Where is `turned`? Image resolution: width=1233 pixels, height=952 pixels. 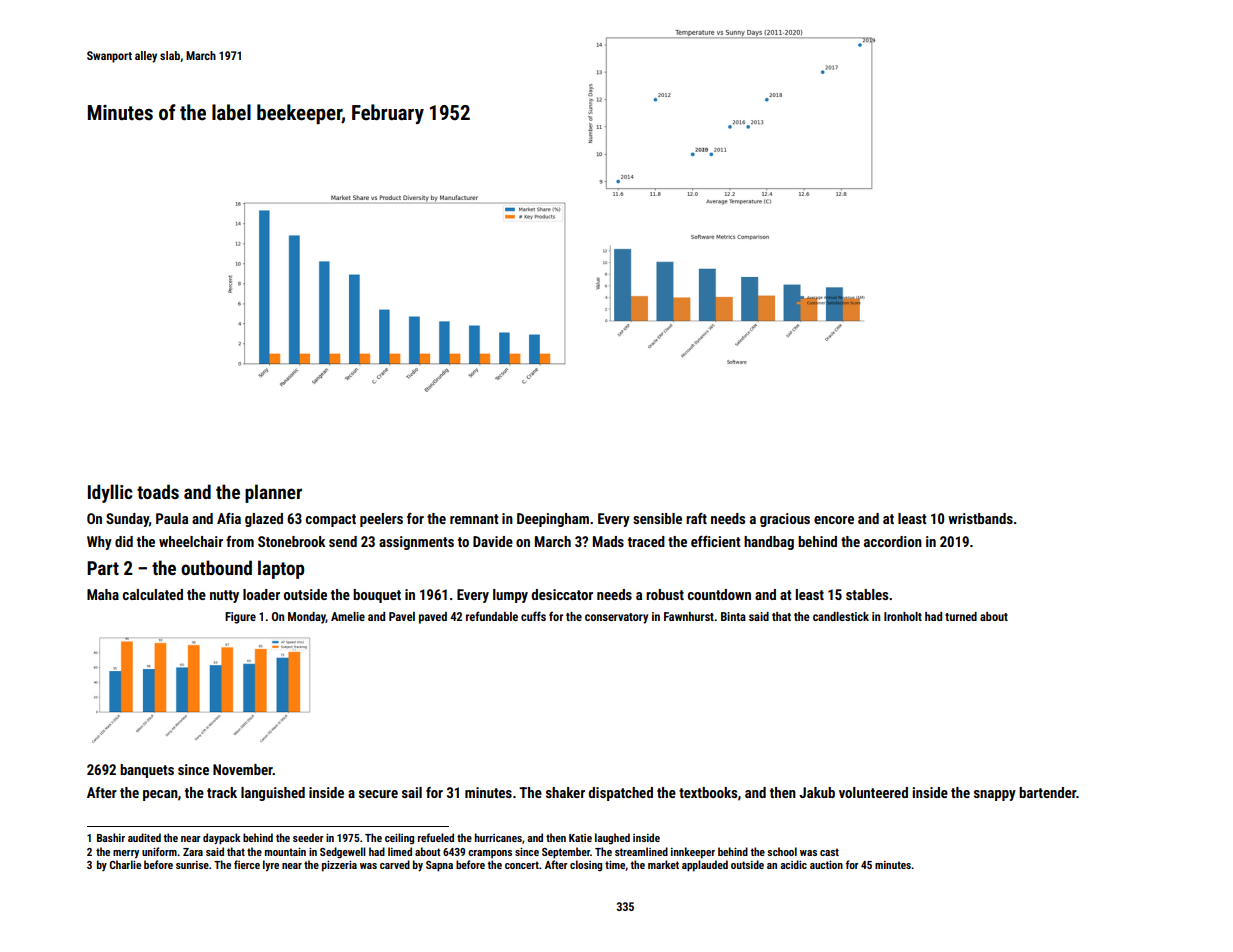 turned is located at coordinates (961, 616).
